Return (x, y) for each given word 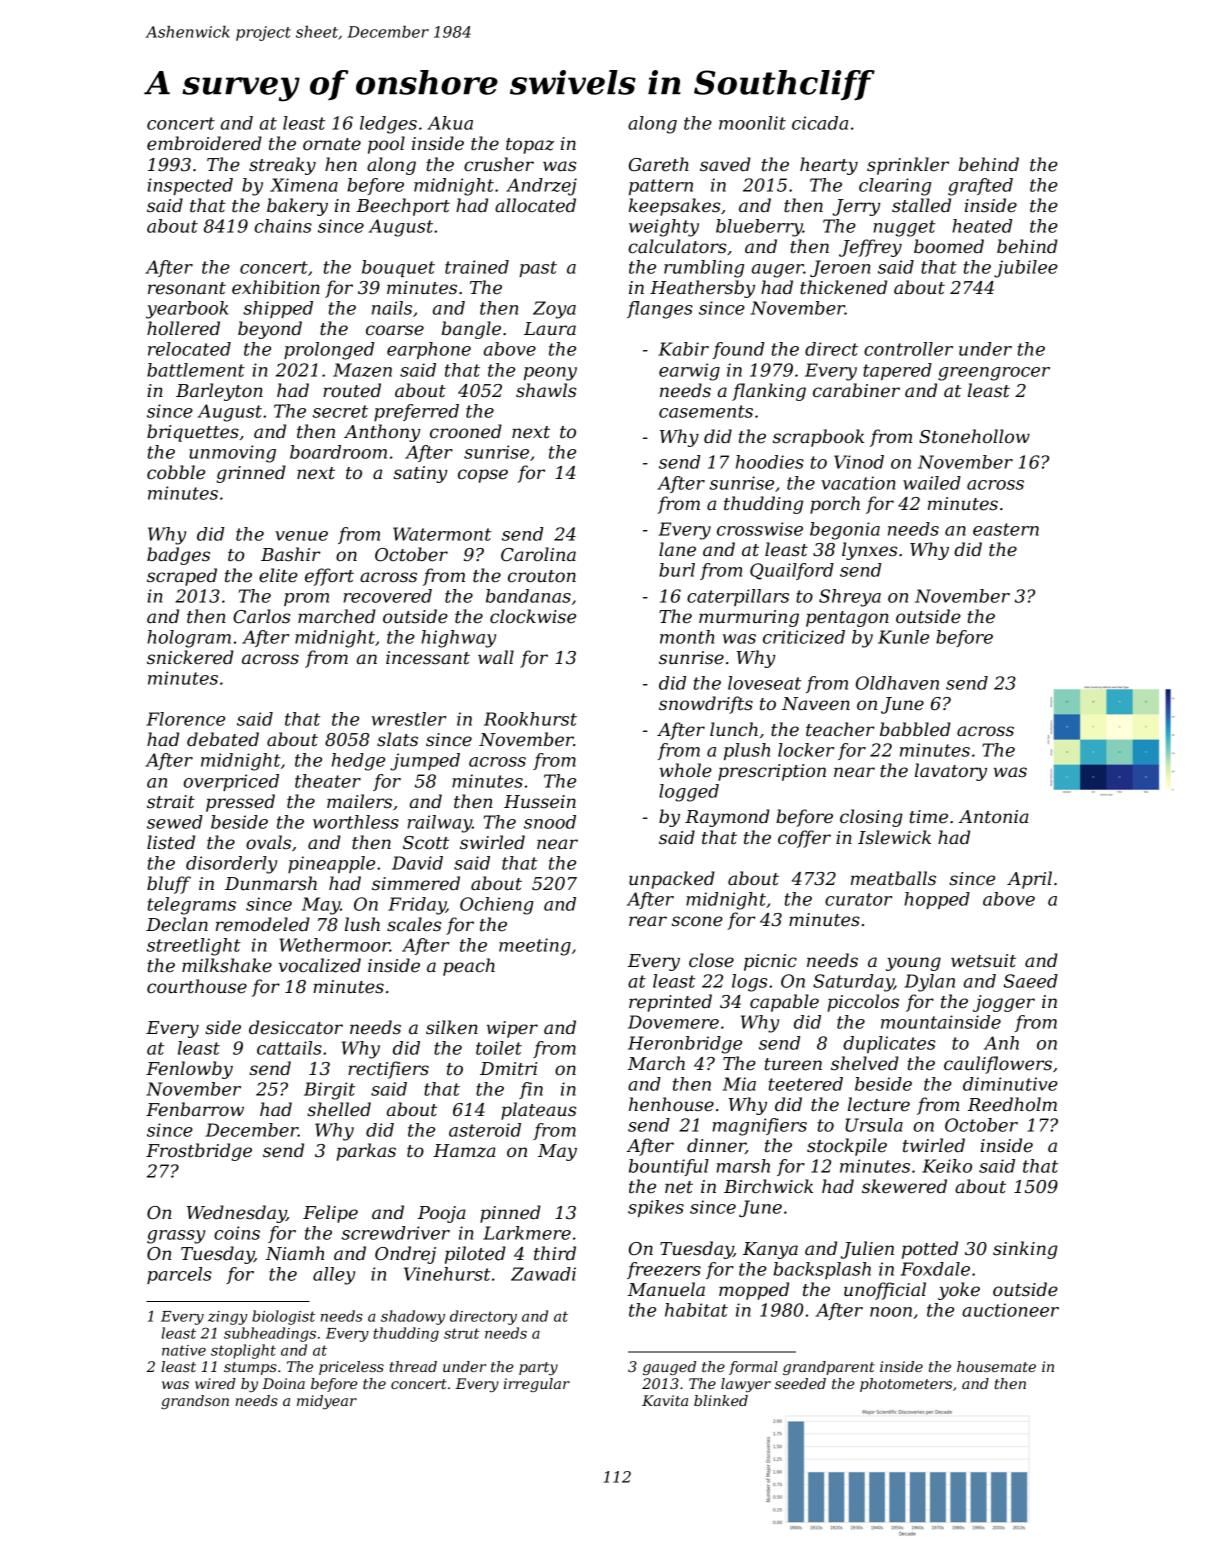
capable (784, 1003)
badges (178, 556)
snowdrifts (706, 705)
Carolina (538, 554)
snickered (190, 657)
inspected (190, 186)
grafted (980, 187)
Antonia (993, 817)
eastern (1006, 529)
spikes (656, 1208)
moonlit (752, 123)
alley (334, 1276)
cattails (289, 1048)
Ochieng (497, 906)
